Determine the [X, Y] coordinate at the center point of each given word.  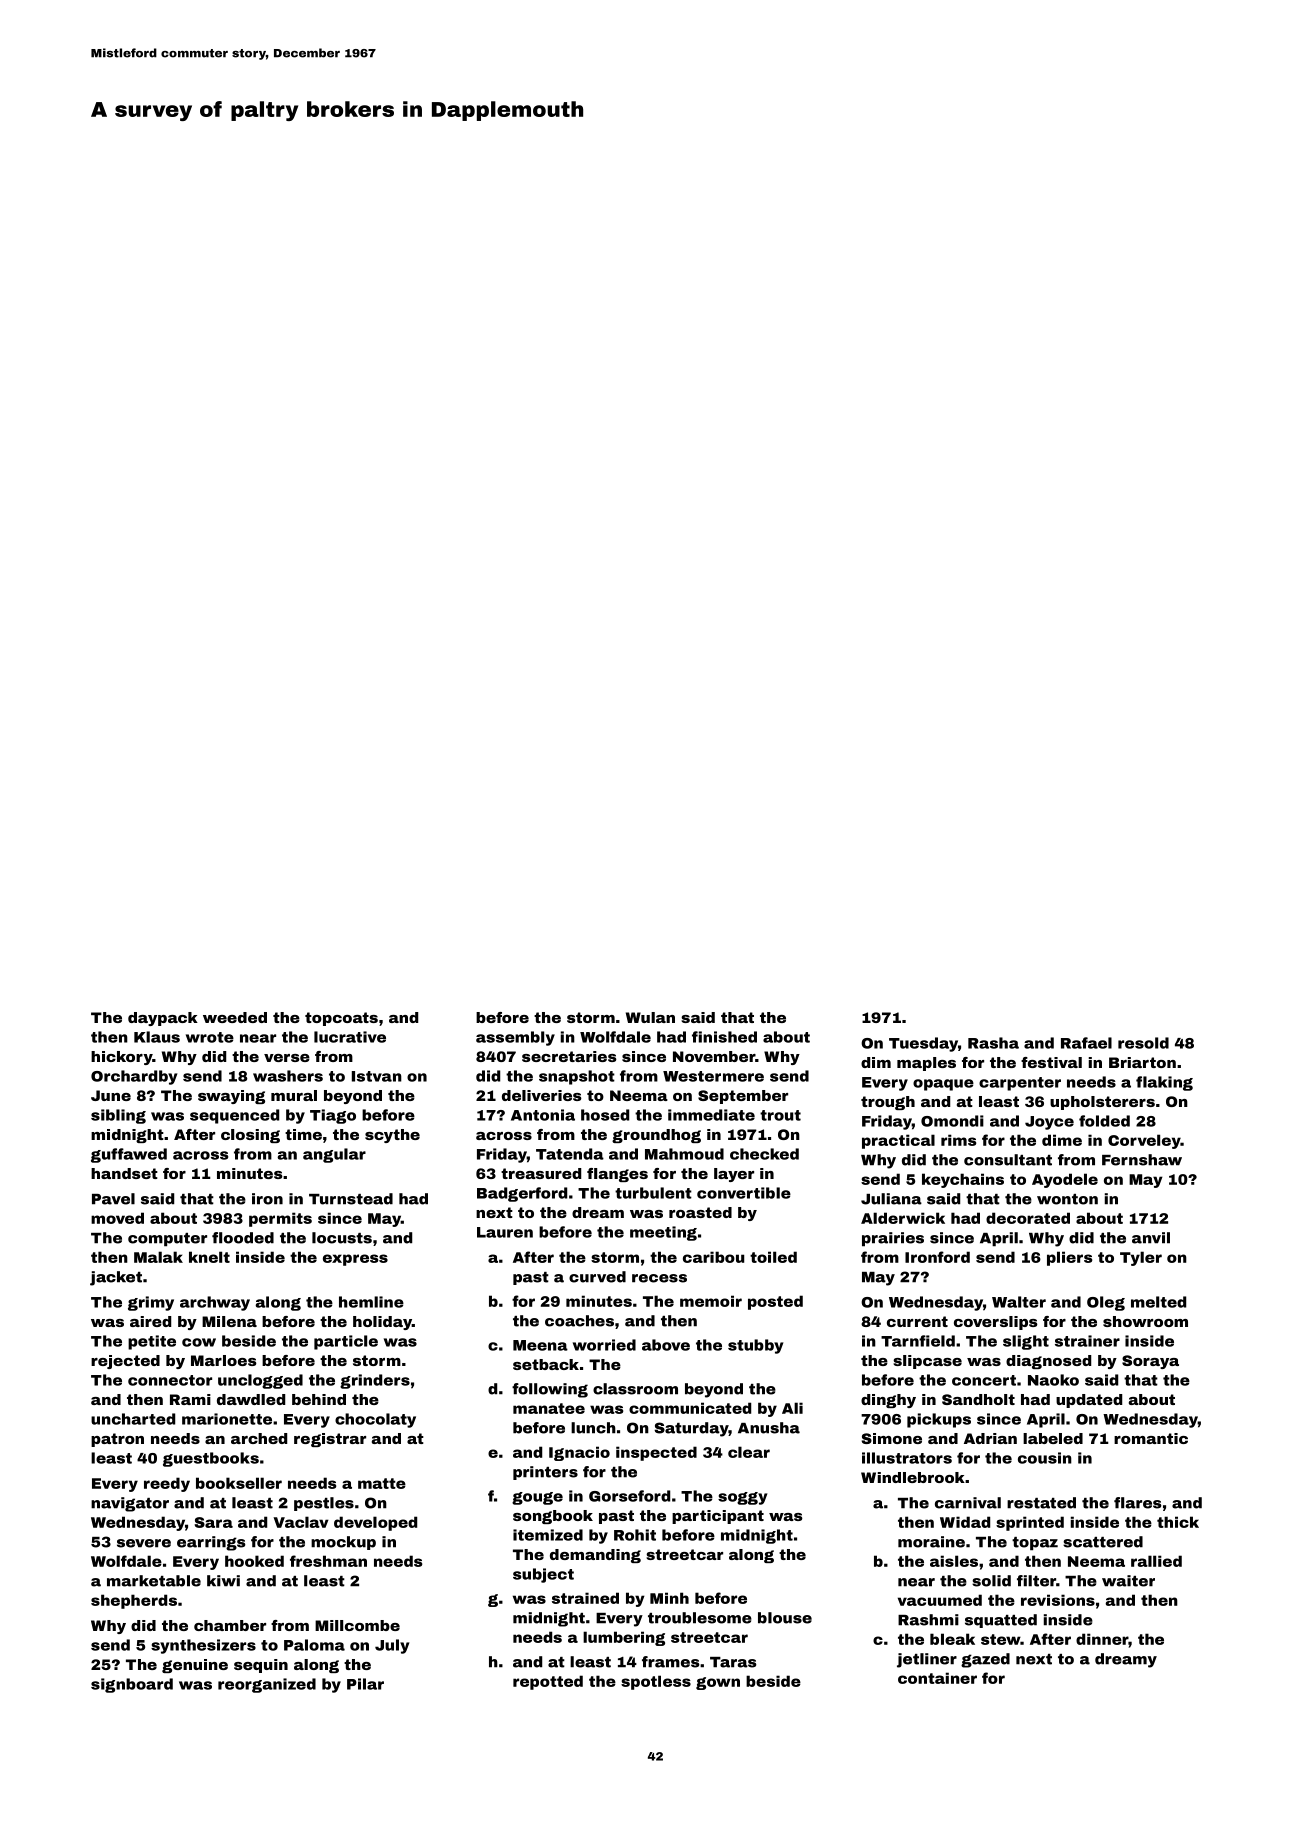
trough [888, 1103]
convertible [744, 1193]
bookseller [239, 1483]
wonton [1067, 1199]
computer [167, 1240]
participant [718, 1517]
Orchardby [134, 1077]
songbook [553, 1517]
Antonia [543, 1115]
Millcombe [357, 1625]
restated [1041, 1503]
